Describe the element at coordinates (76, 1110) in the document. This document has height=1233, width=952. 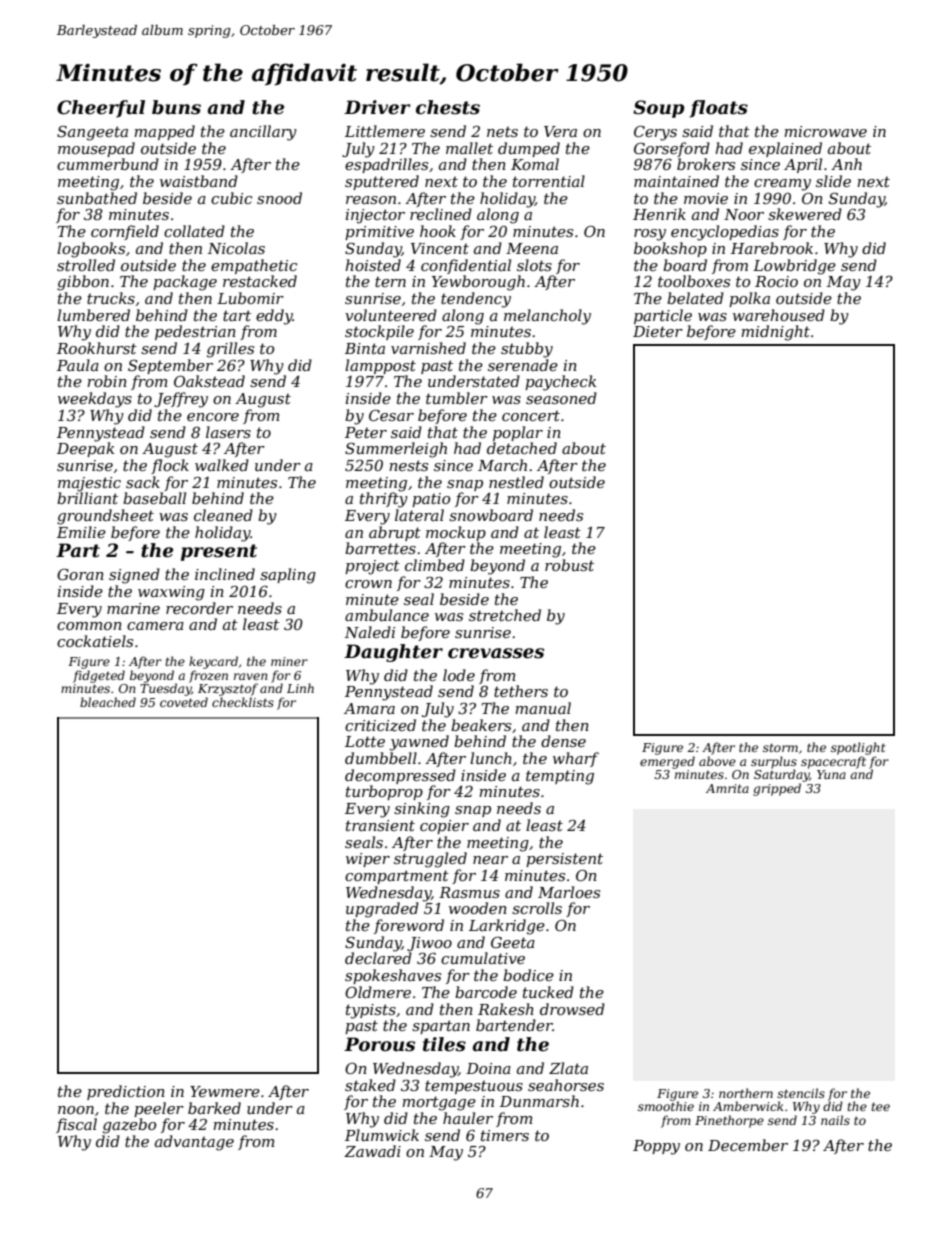
I see `noon` at that location.
